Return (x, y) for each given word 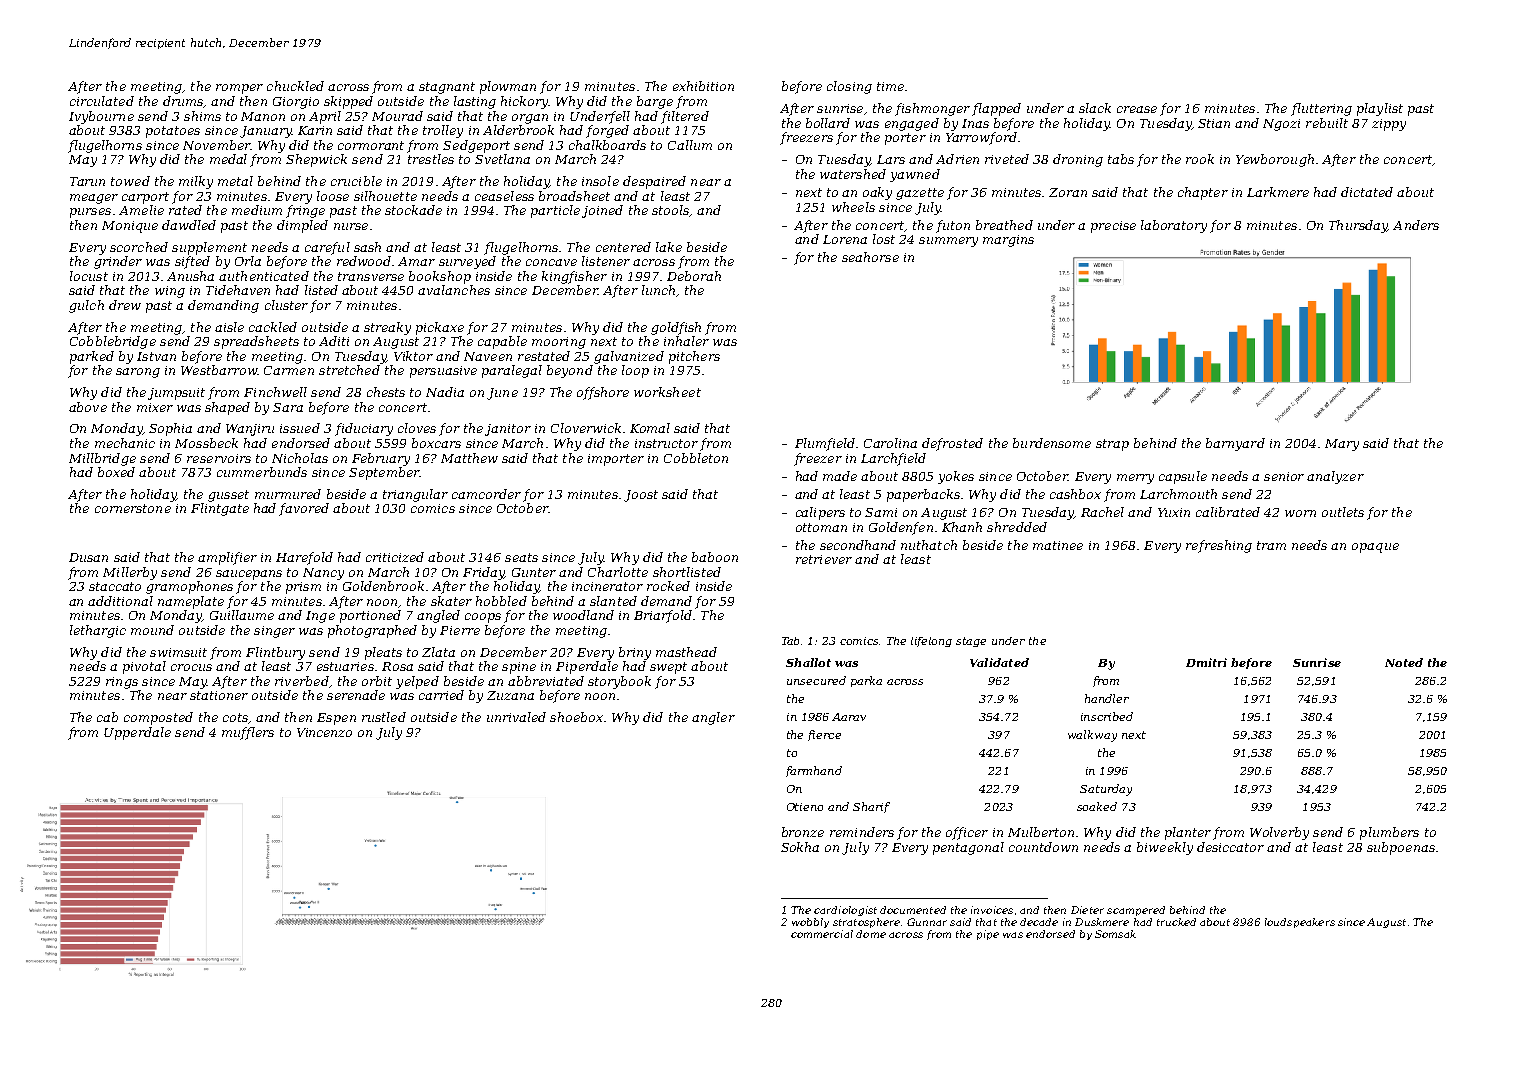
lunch (658, 290)
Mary (1342, 445)
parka (866, 681)
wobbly (810, 923)
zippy (1389, 125)
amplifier (227, 558)
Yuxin (1174, 512)
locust (89, 276)
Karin (315, 130)
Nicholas (300, 458)
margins (1008, 241)
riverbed (302, 681)
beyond (570, 371)
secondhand (858, 545)
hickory (524, 102)
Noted (1404, 662)
